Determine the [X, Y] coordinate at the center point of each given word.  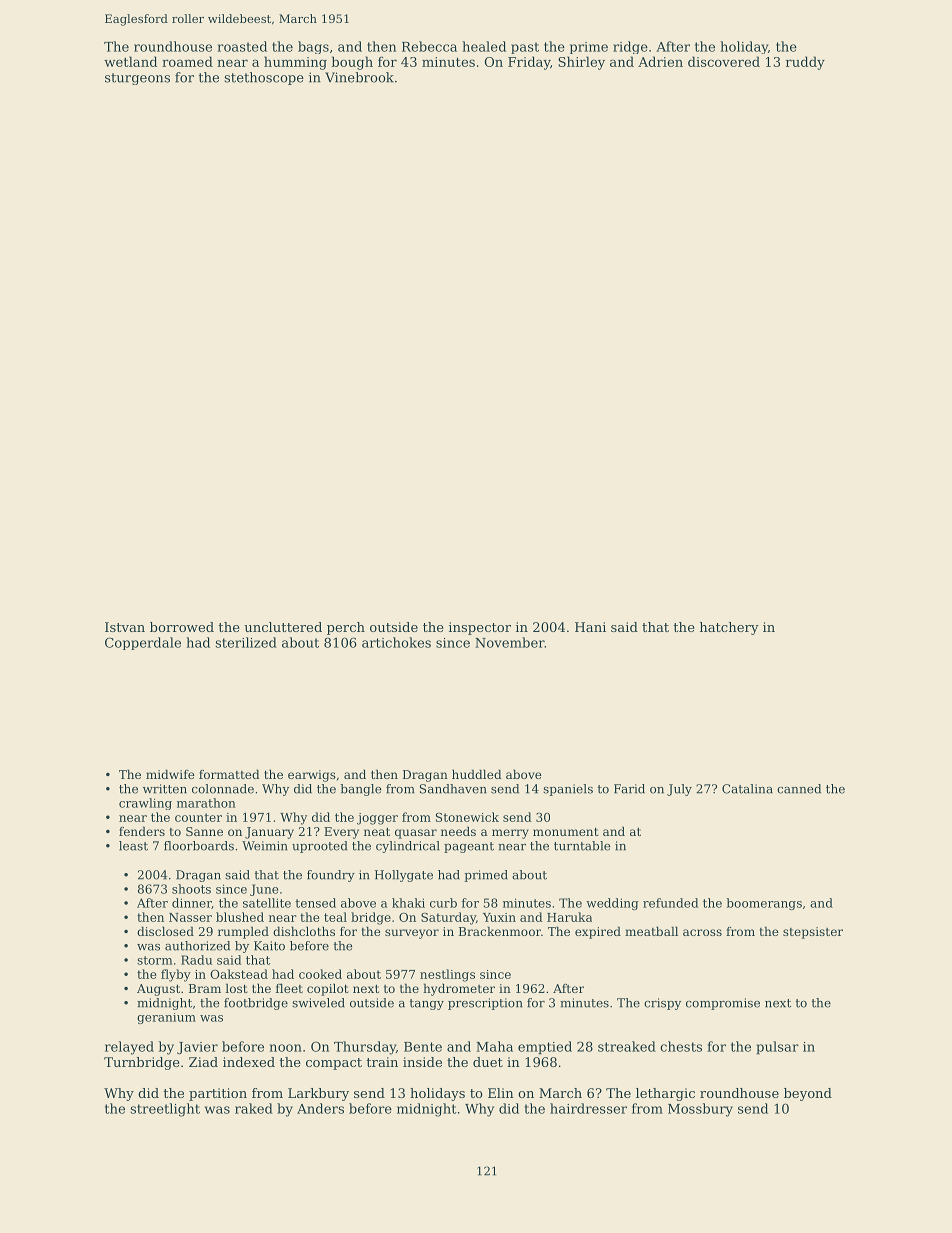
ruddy [805, 63]
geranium [166, 1018]
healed [484, 46]
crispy [662, 1004]
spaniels [568, 790]
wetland [130, 61]
